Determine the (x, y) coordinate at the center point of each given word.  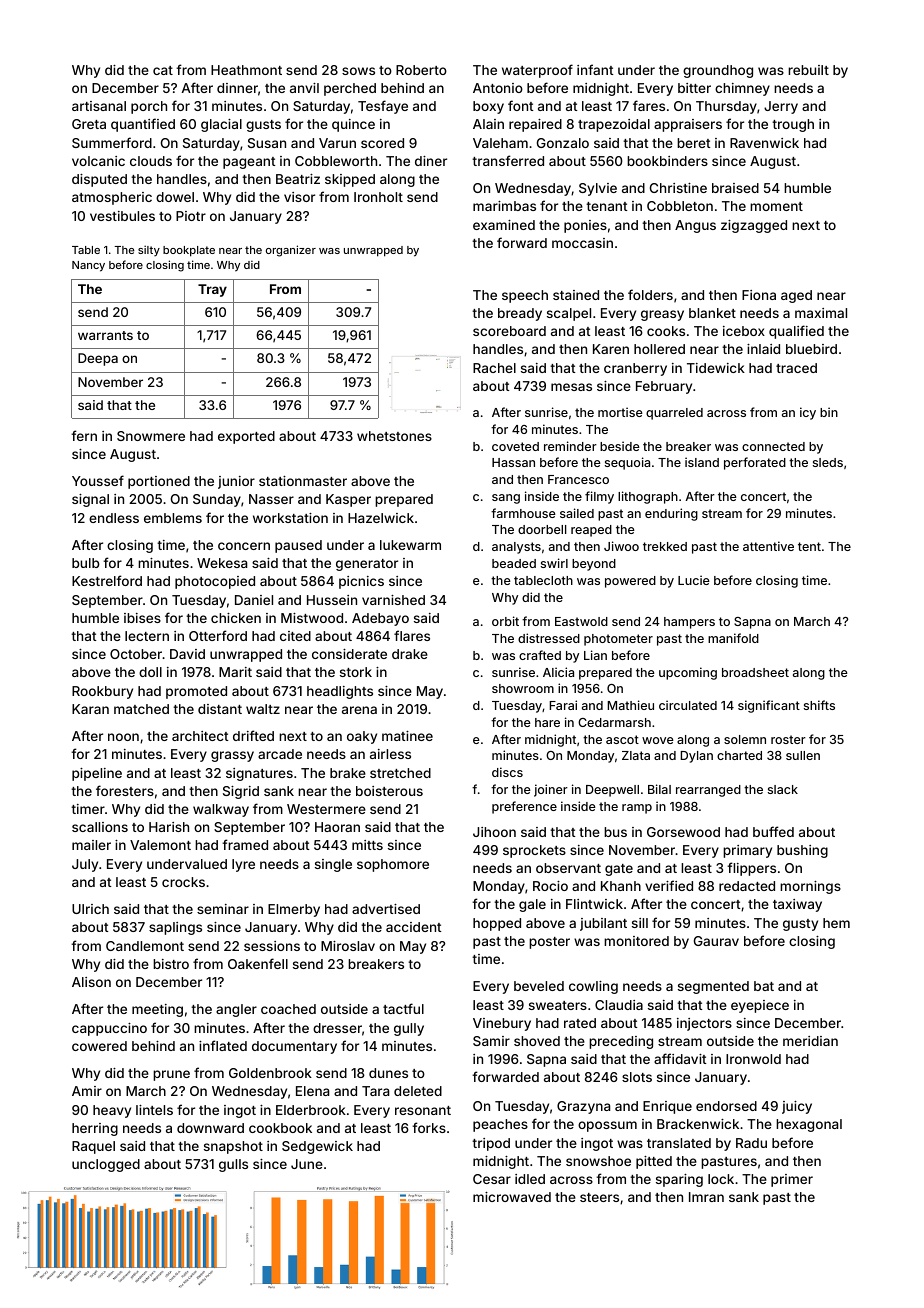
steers (599, 1197)
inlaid (763, 349)
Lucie (694, 580)
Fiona (759, 295)
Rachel (494, 368)
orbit (505, 621)
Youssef (98, 480)
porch (149, 107)
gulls (233, 1165)
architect (200, 736)
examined (504, 225)
